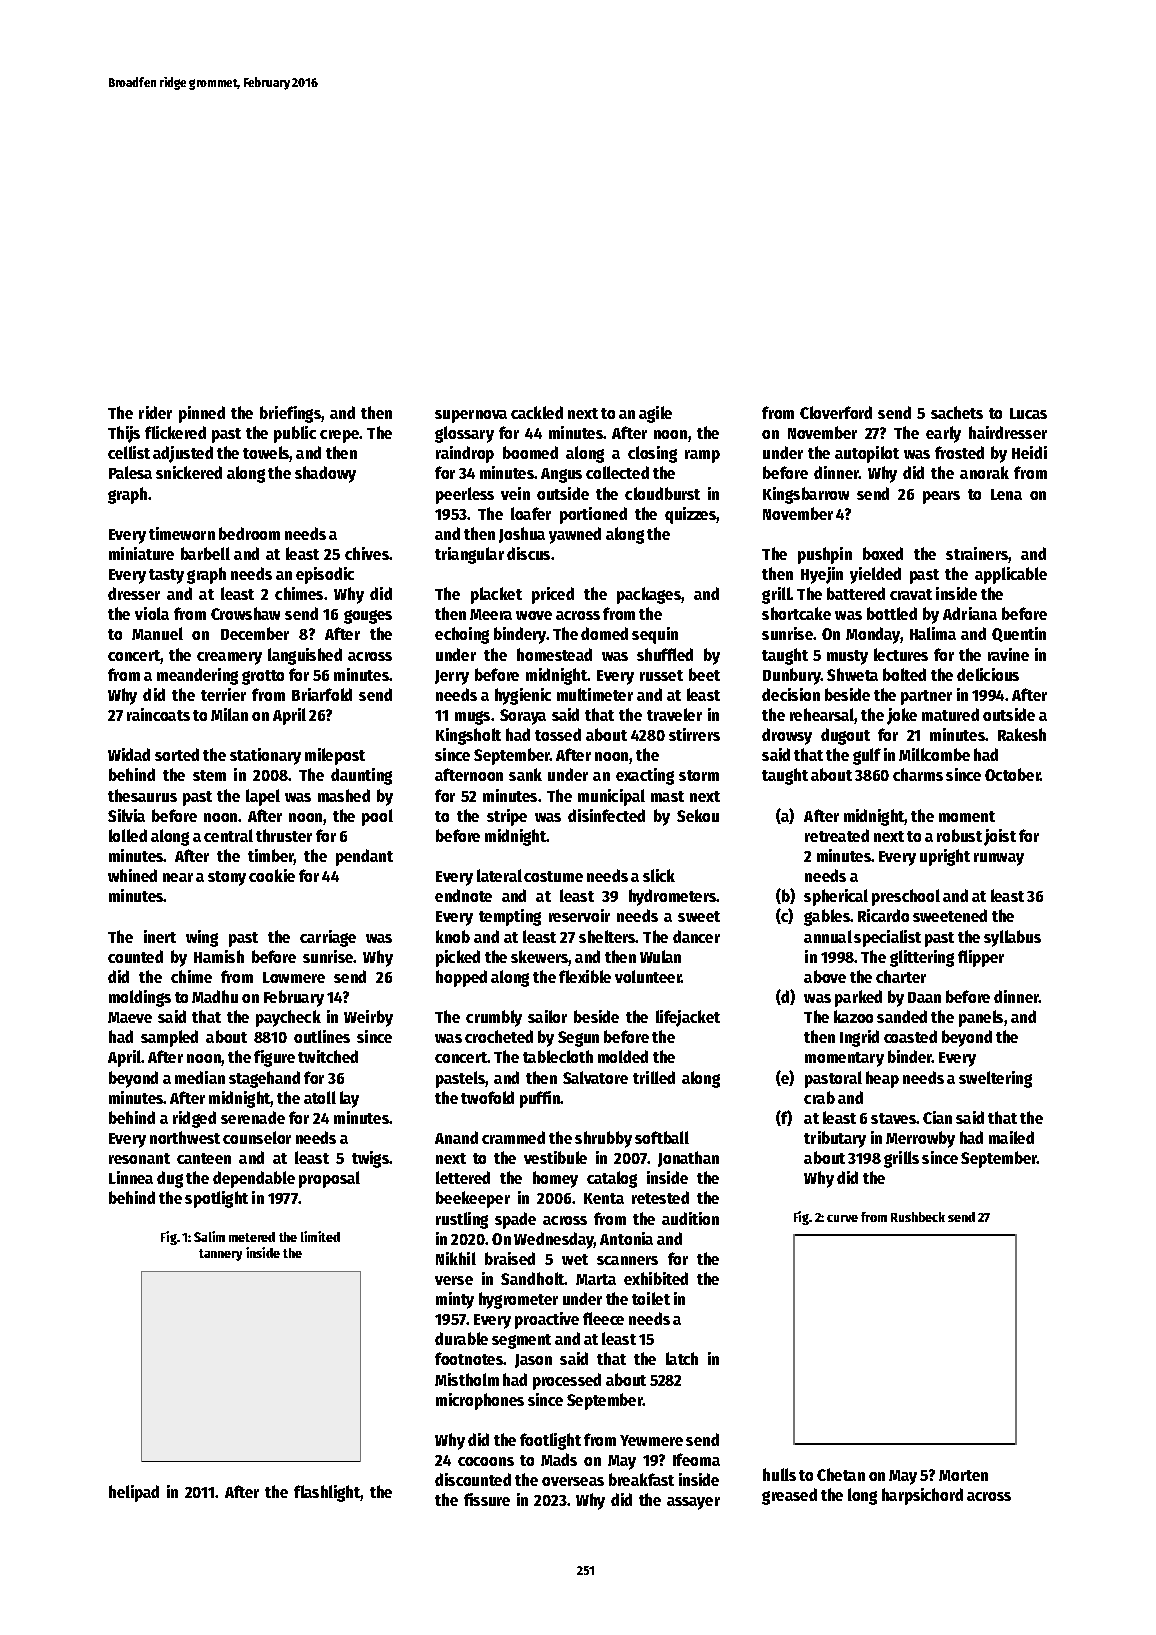  What do you see at coordinates (134, 1493) in the screenshot?
I see `helipad` at bounding box center [134, 1493].
